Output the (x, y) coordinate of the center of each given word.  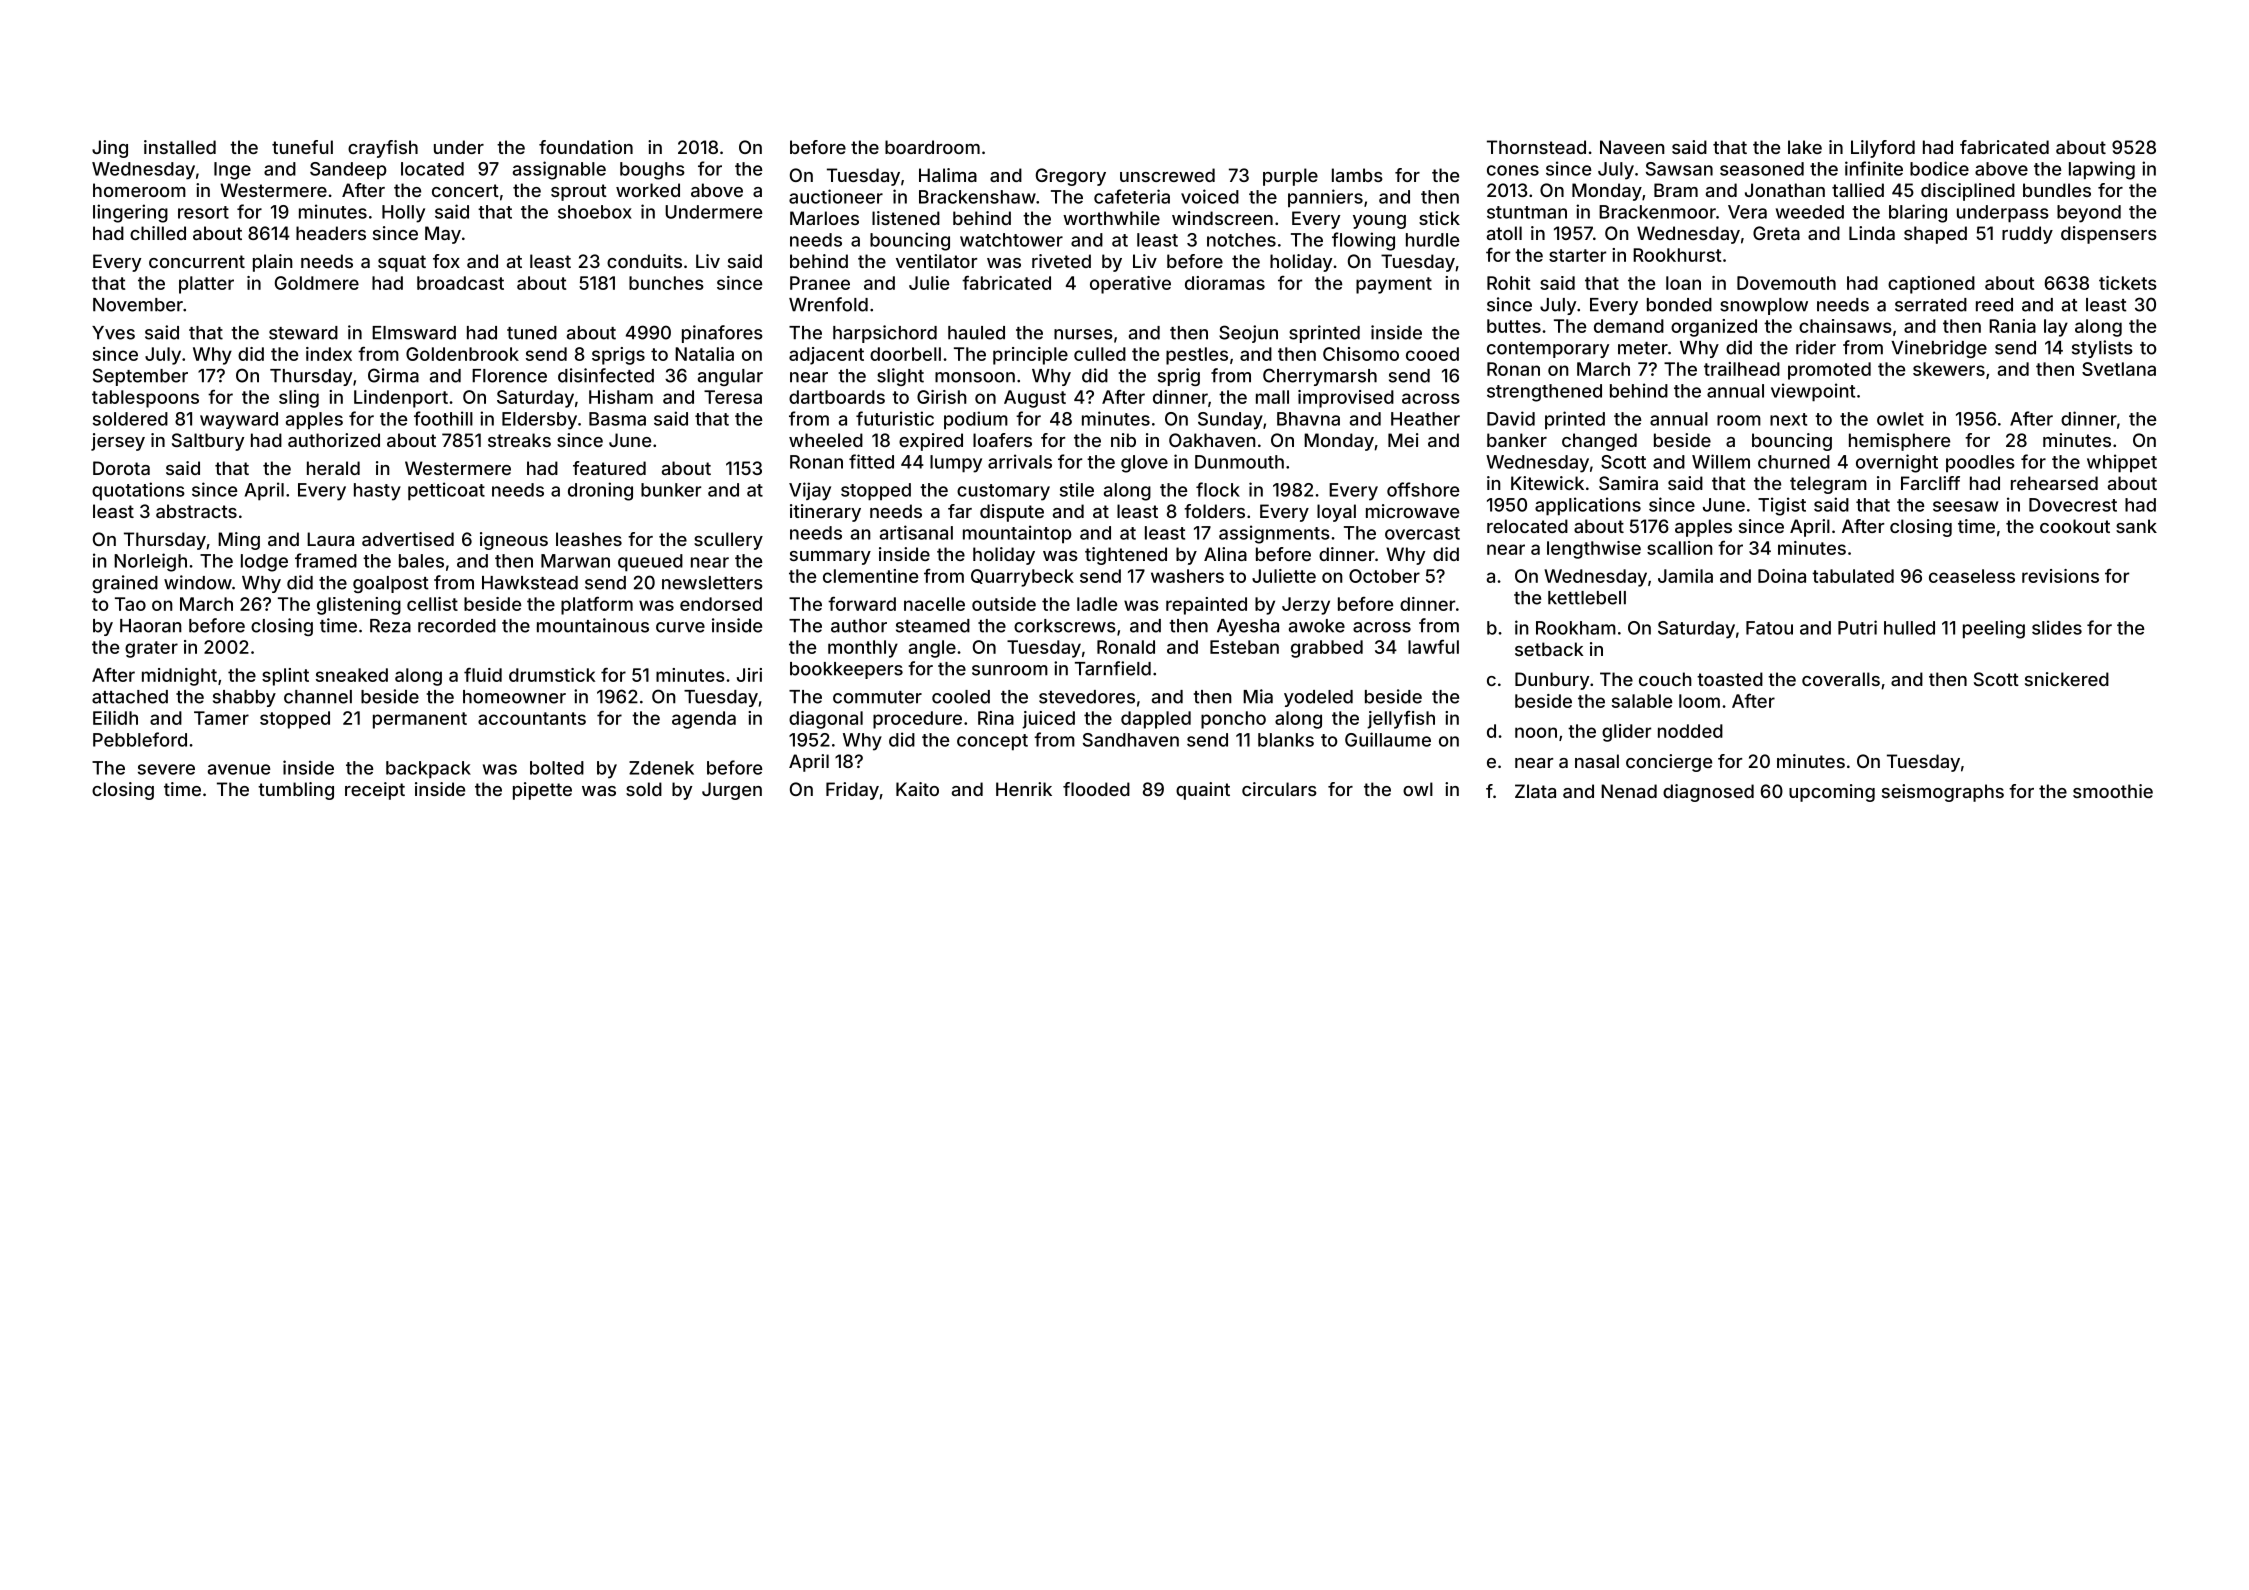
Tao (130, 604)
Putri (1857, 627)
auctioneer (836, 196)
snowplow (1764, 306)
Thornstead (1536, 147)
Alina (1225, 554)
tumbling (296, 791)
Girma (393, 375)
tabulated (1853, 576)
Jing (110, 149)
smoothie (2113, 791)
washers (1187, 576)
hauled (976, 333)
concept (992, 742)
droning (600, 491)
